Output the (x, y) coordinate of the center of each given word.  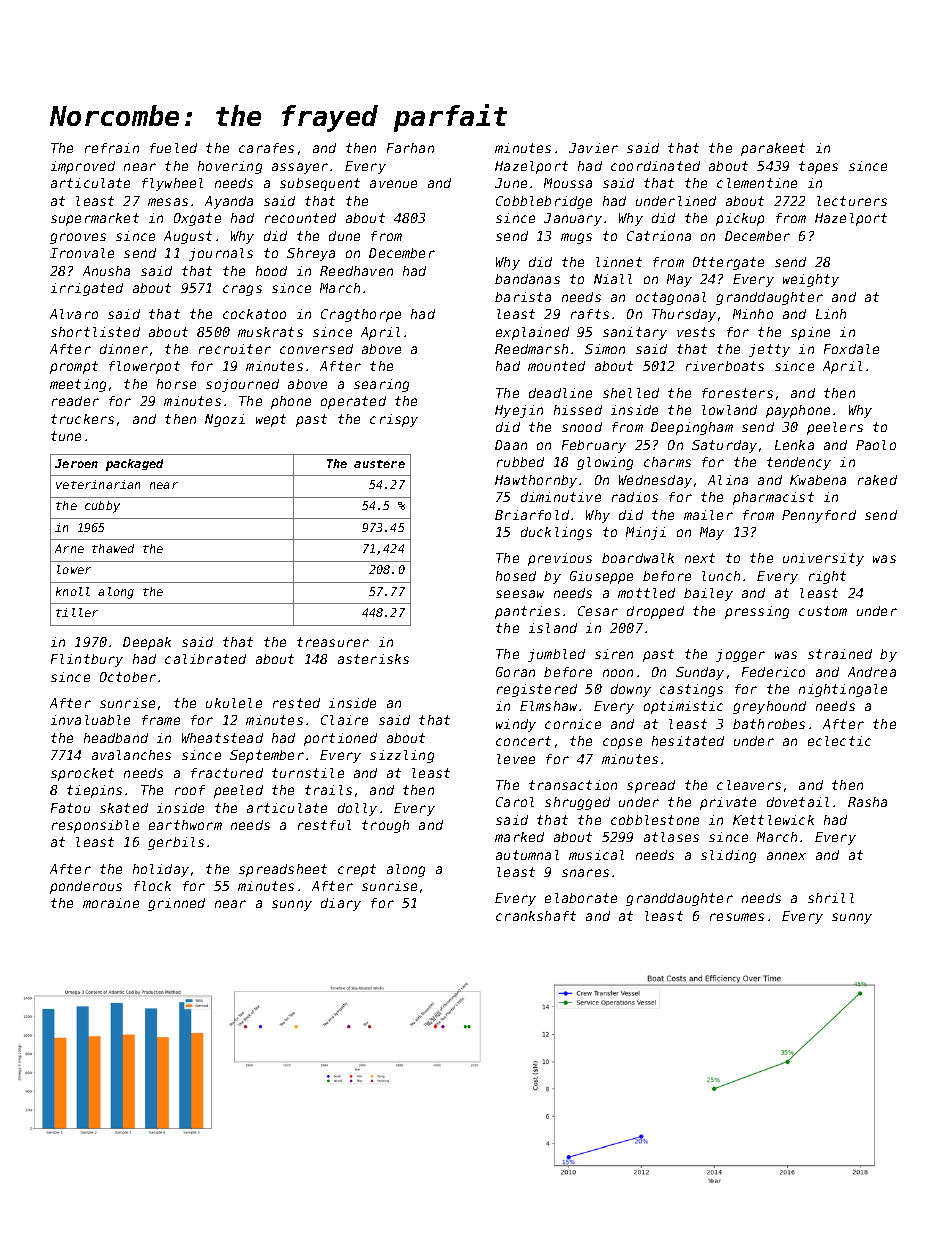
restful (324, 825)
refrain (112, 148)
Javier (593, 148)
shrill (831, 898)
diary (341, 904)
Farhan (410, 148)
